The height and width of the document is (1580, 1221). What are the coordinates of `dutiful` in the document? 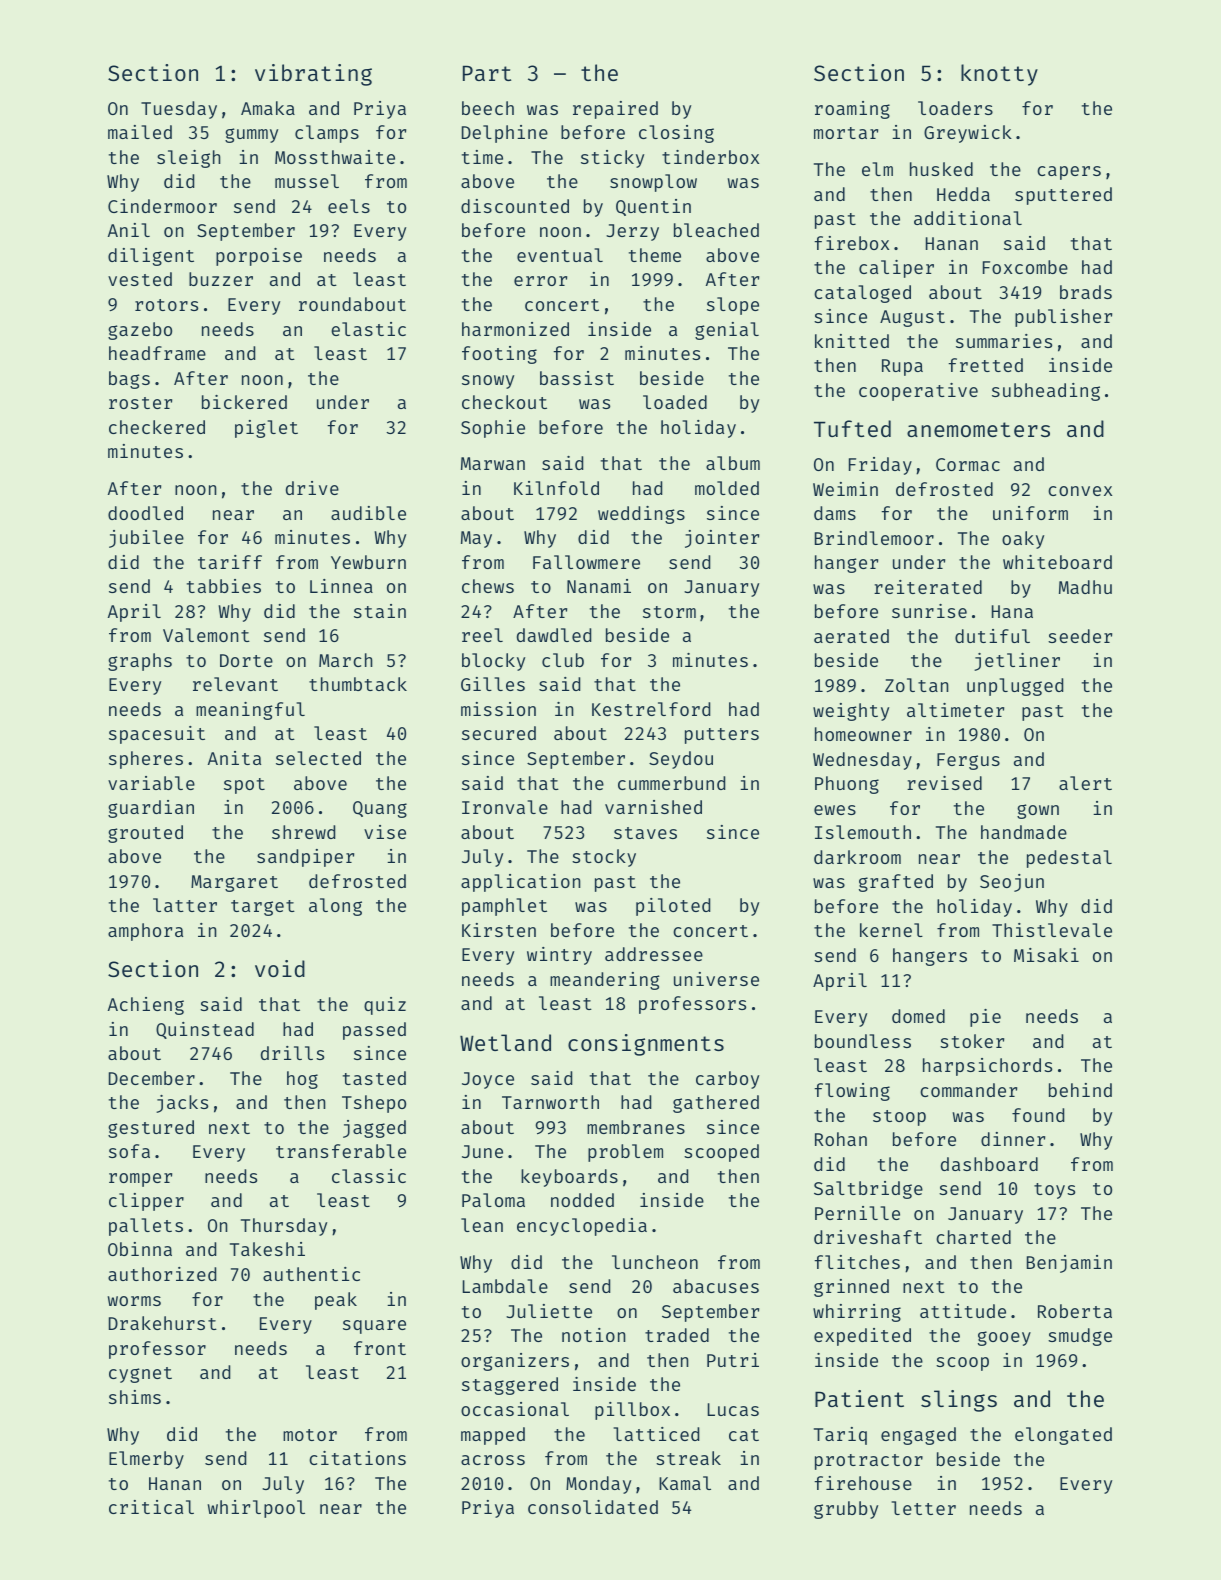 It's located at (992, 636).
